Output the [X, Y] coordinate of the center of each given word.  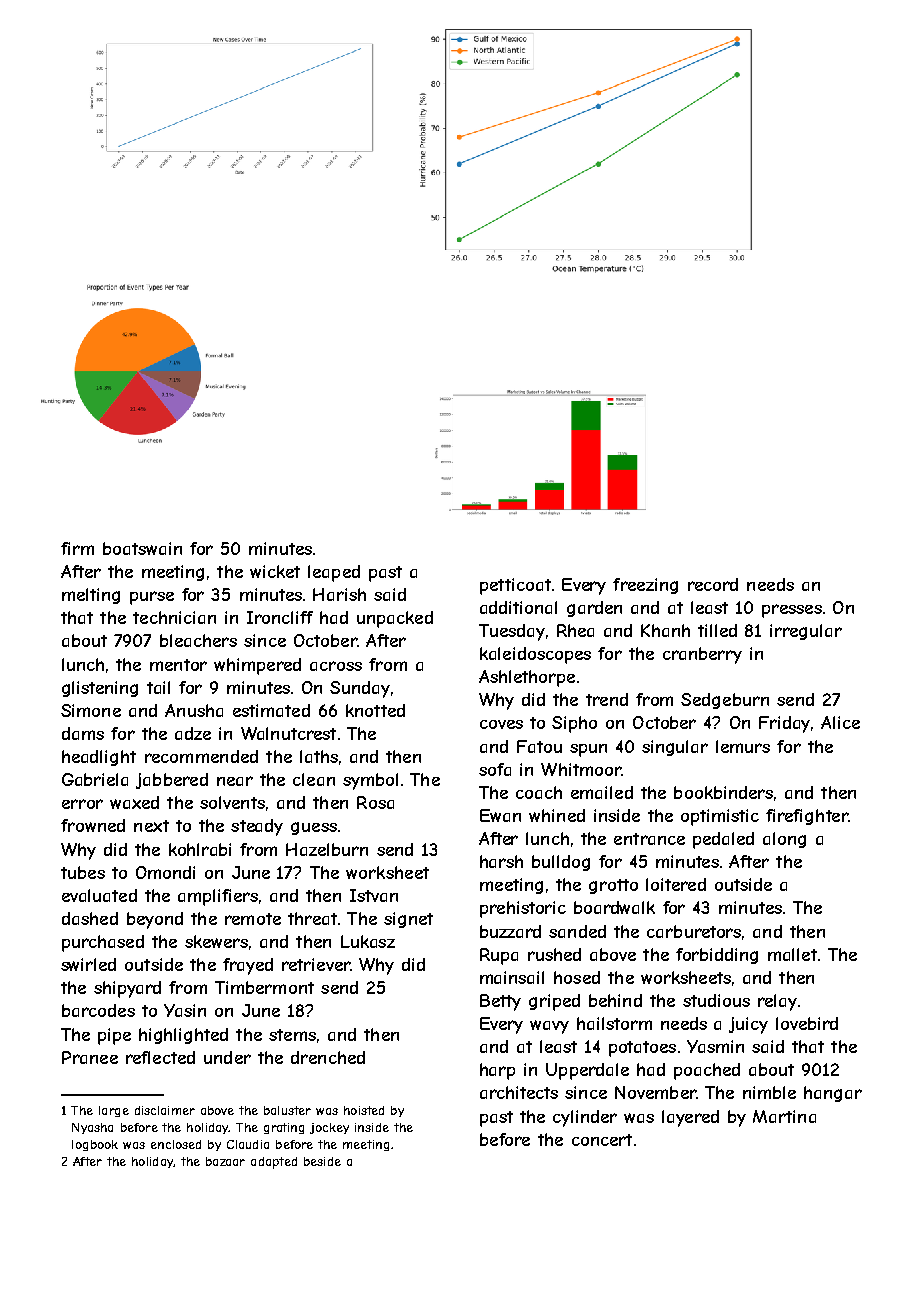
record [713, 584]
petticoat [515, 586]
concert [602, 1140]
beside [322, 1161]
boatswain [142, 548]
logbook [95, 1145]
